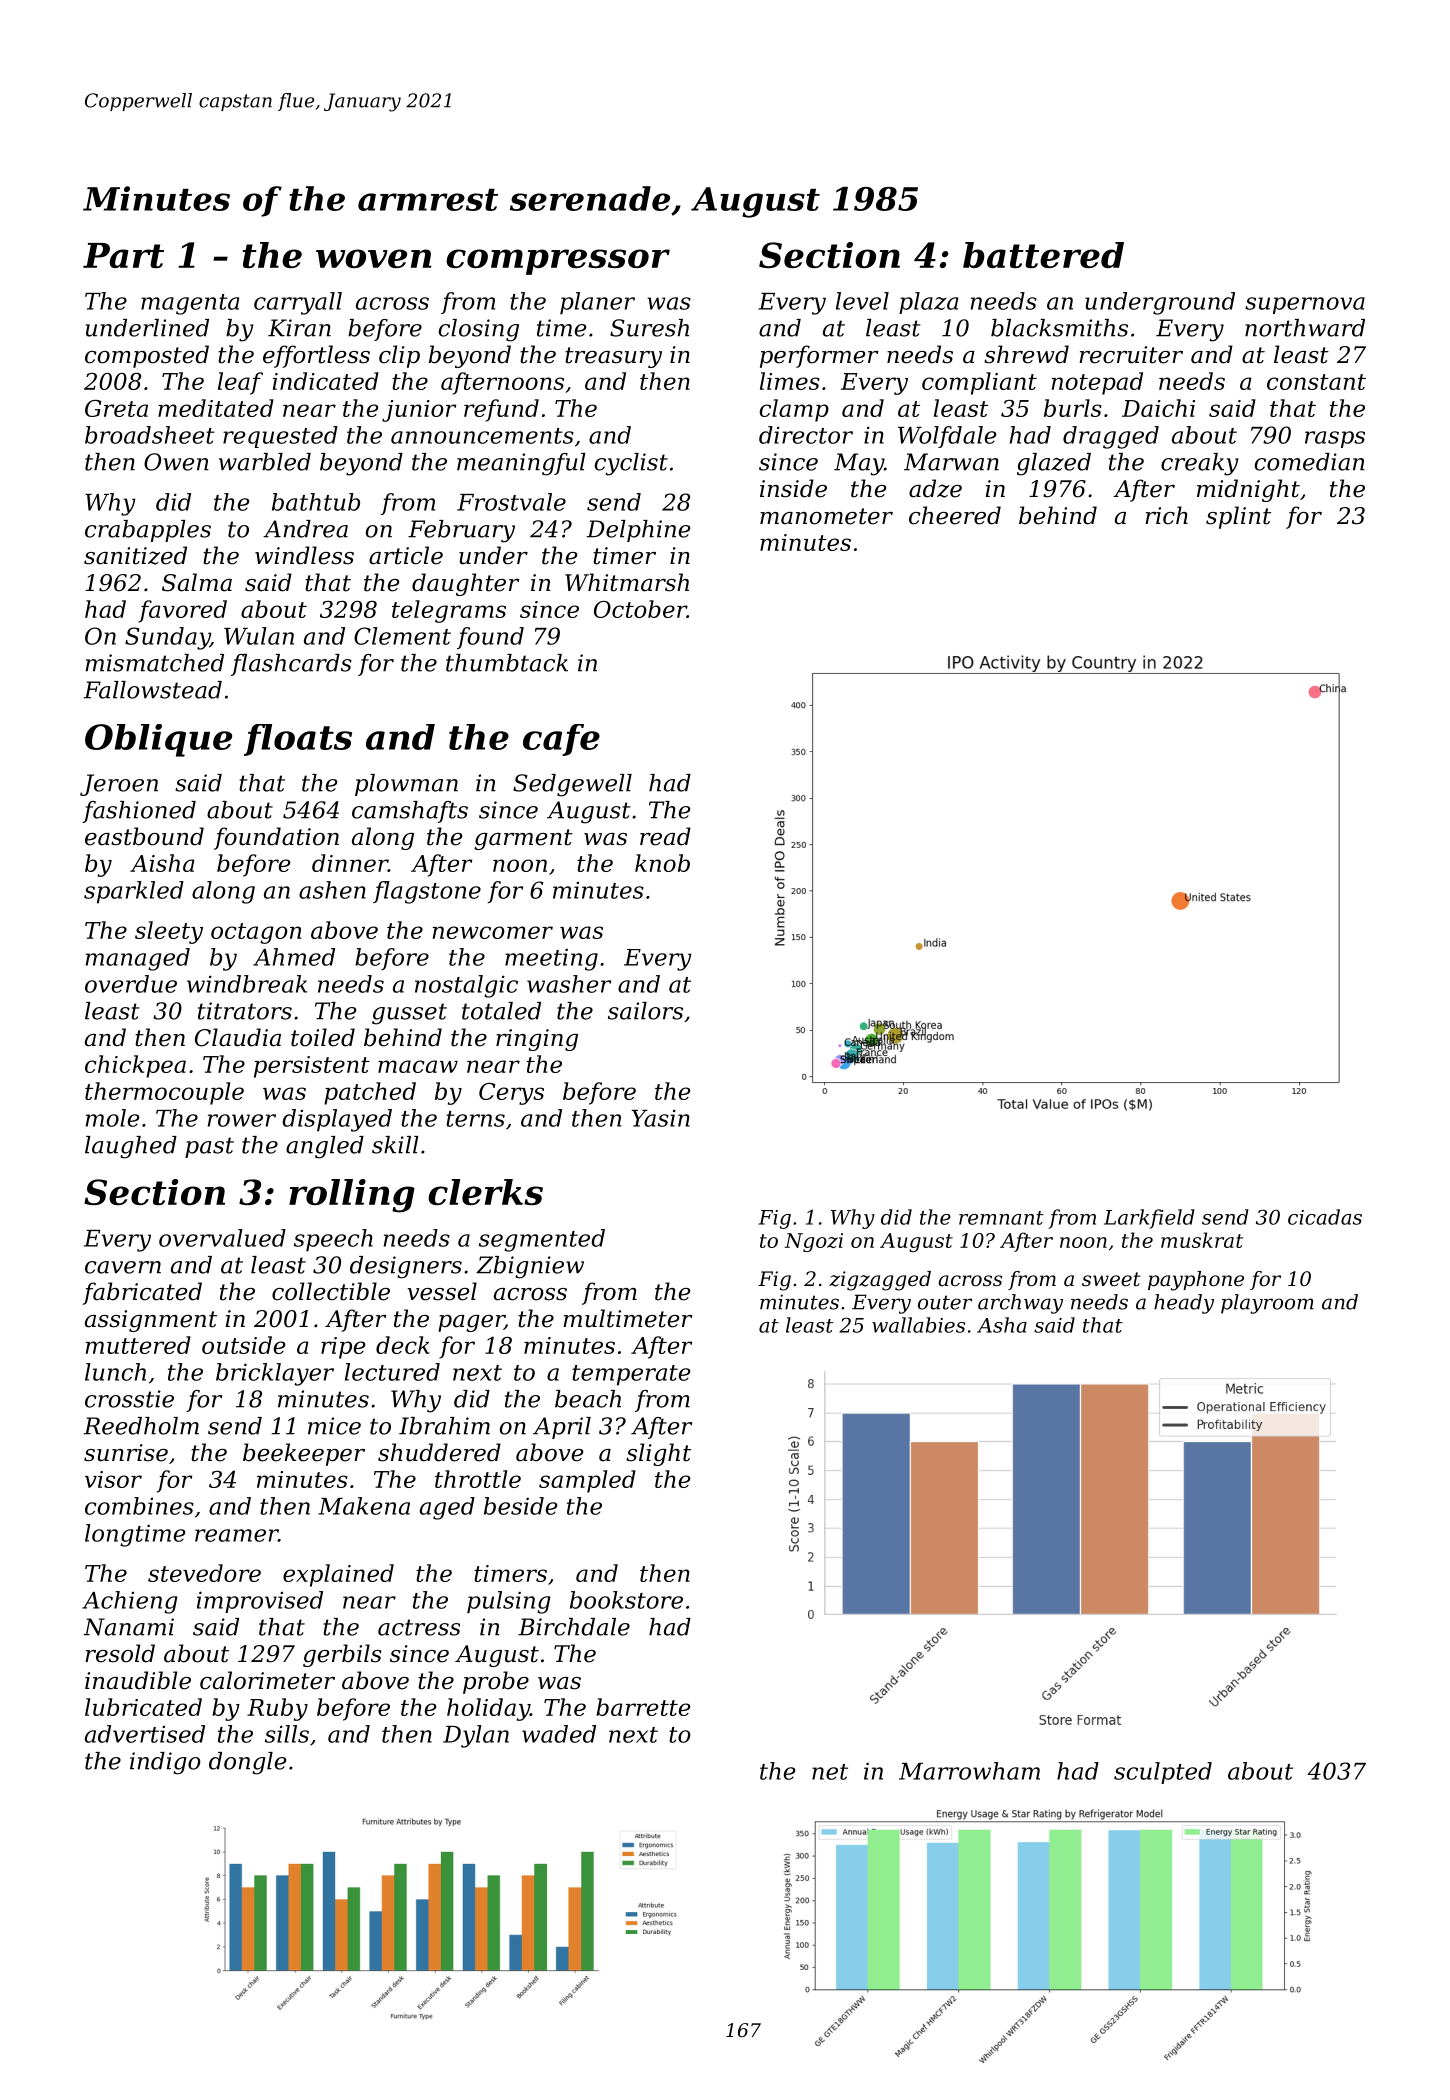 This document has width=1450, height=2100. I want to click on cafe, so click(561, 740).
